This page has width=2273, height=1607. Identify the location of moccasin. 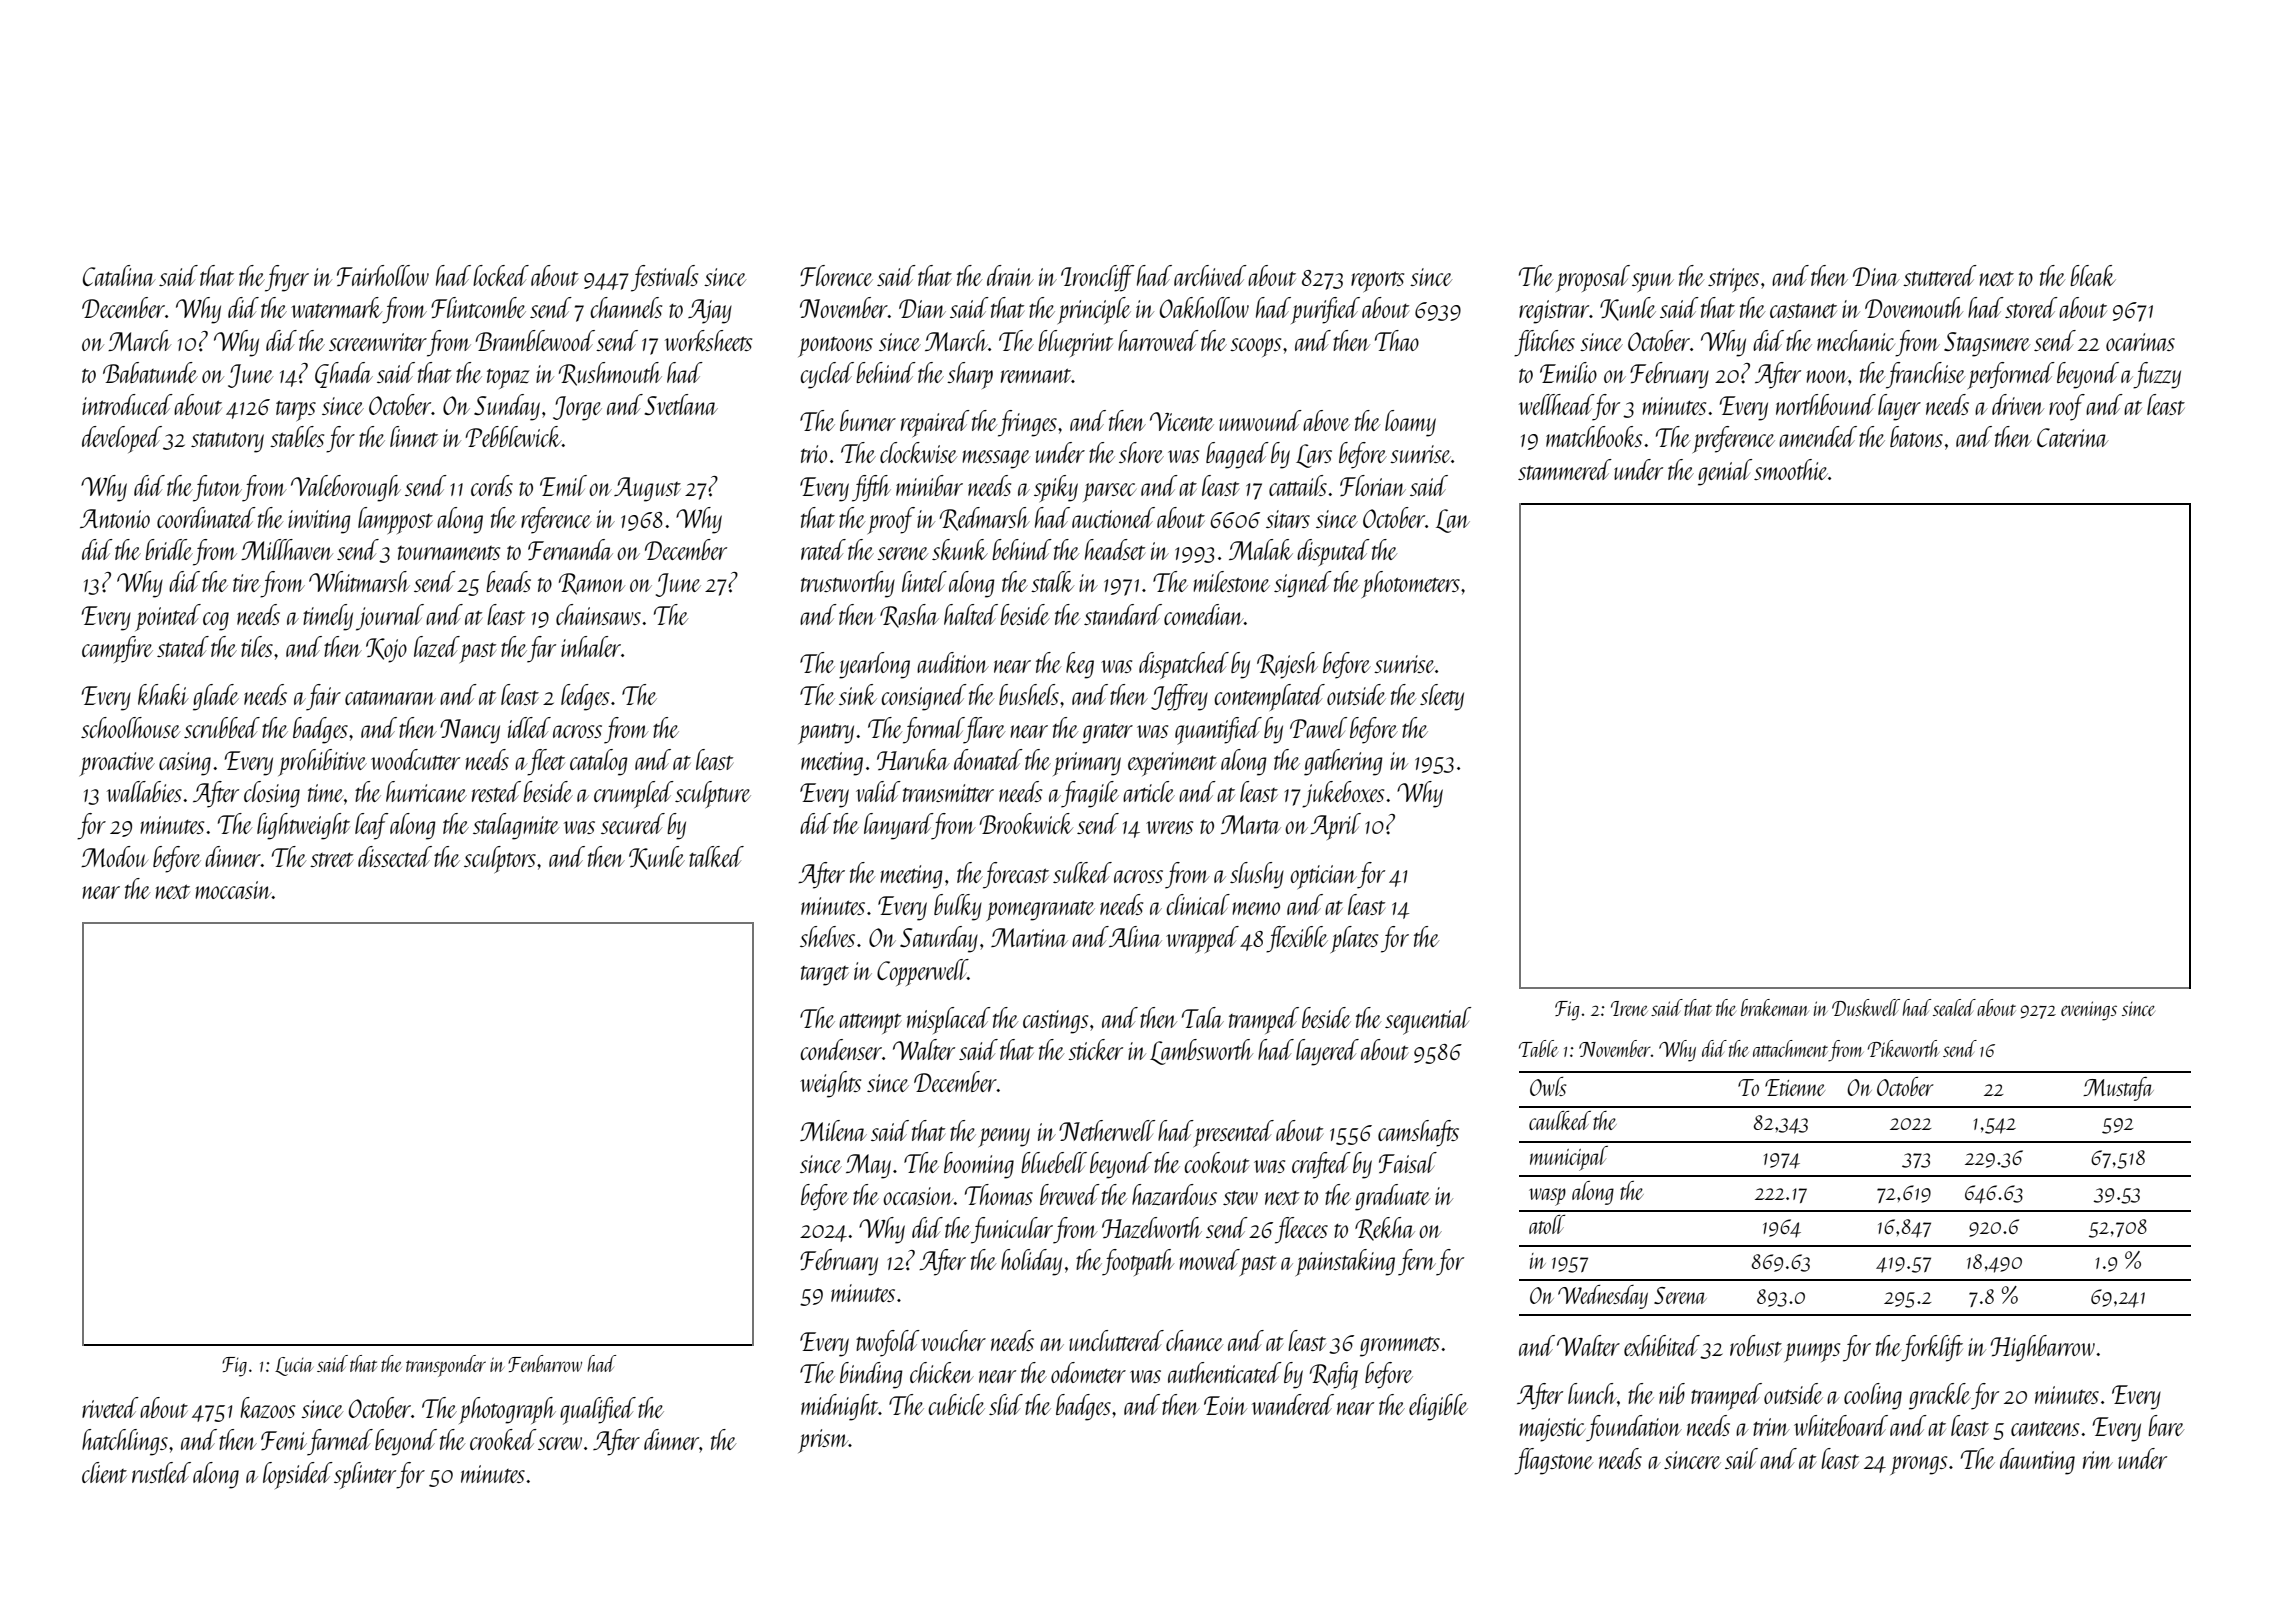
(233, 890).
